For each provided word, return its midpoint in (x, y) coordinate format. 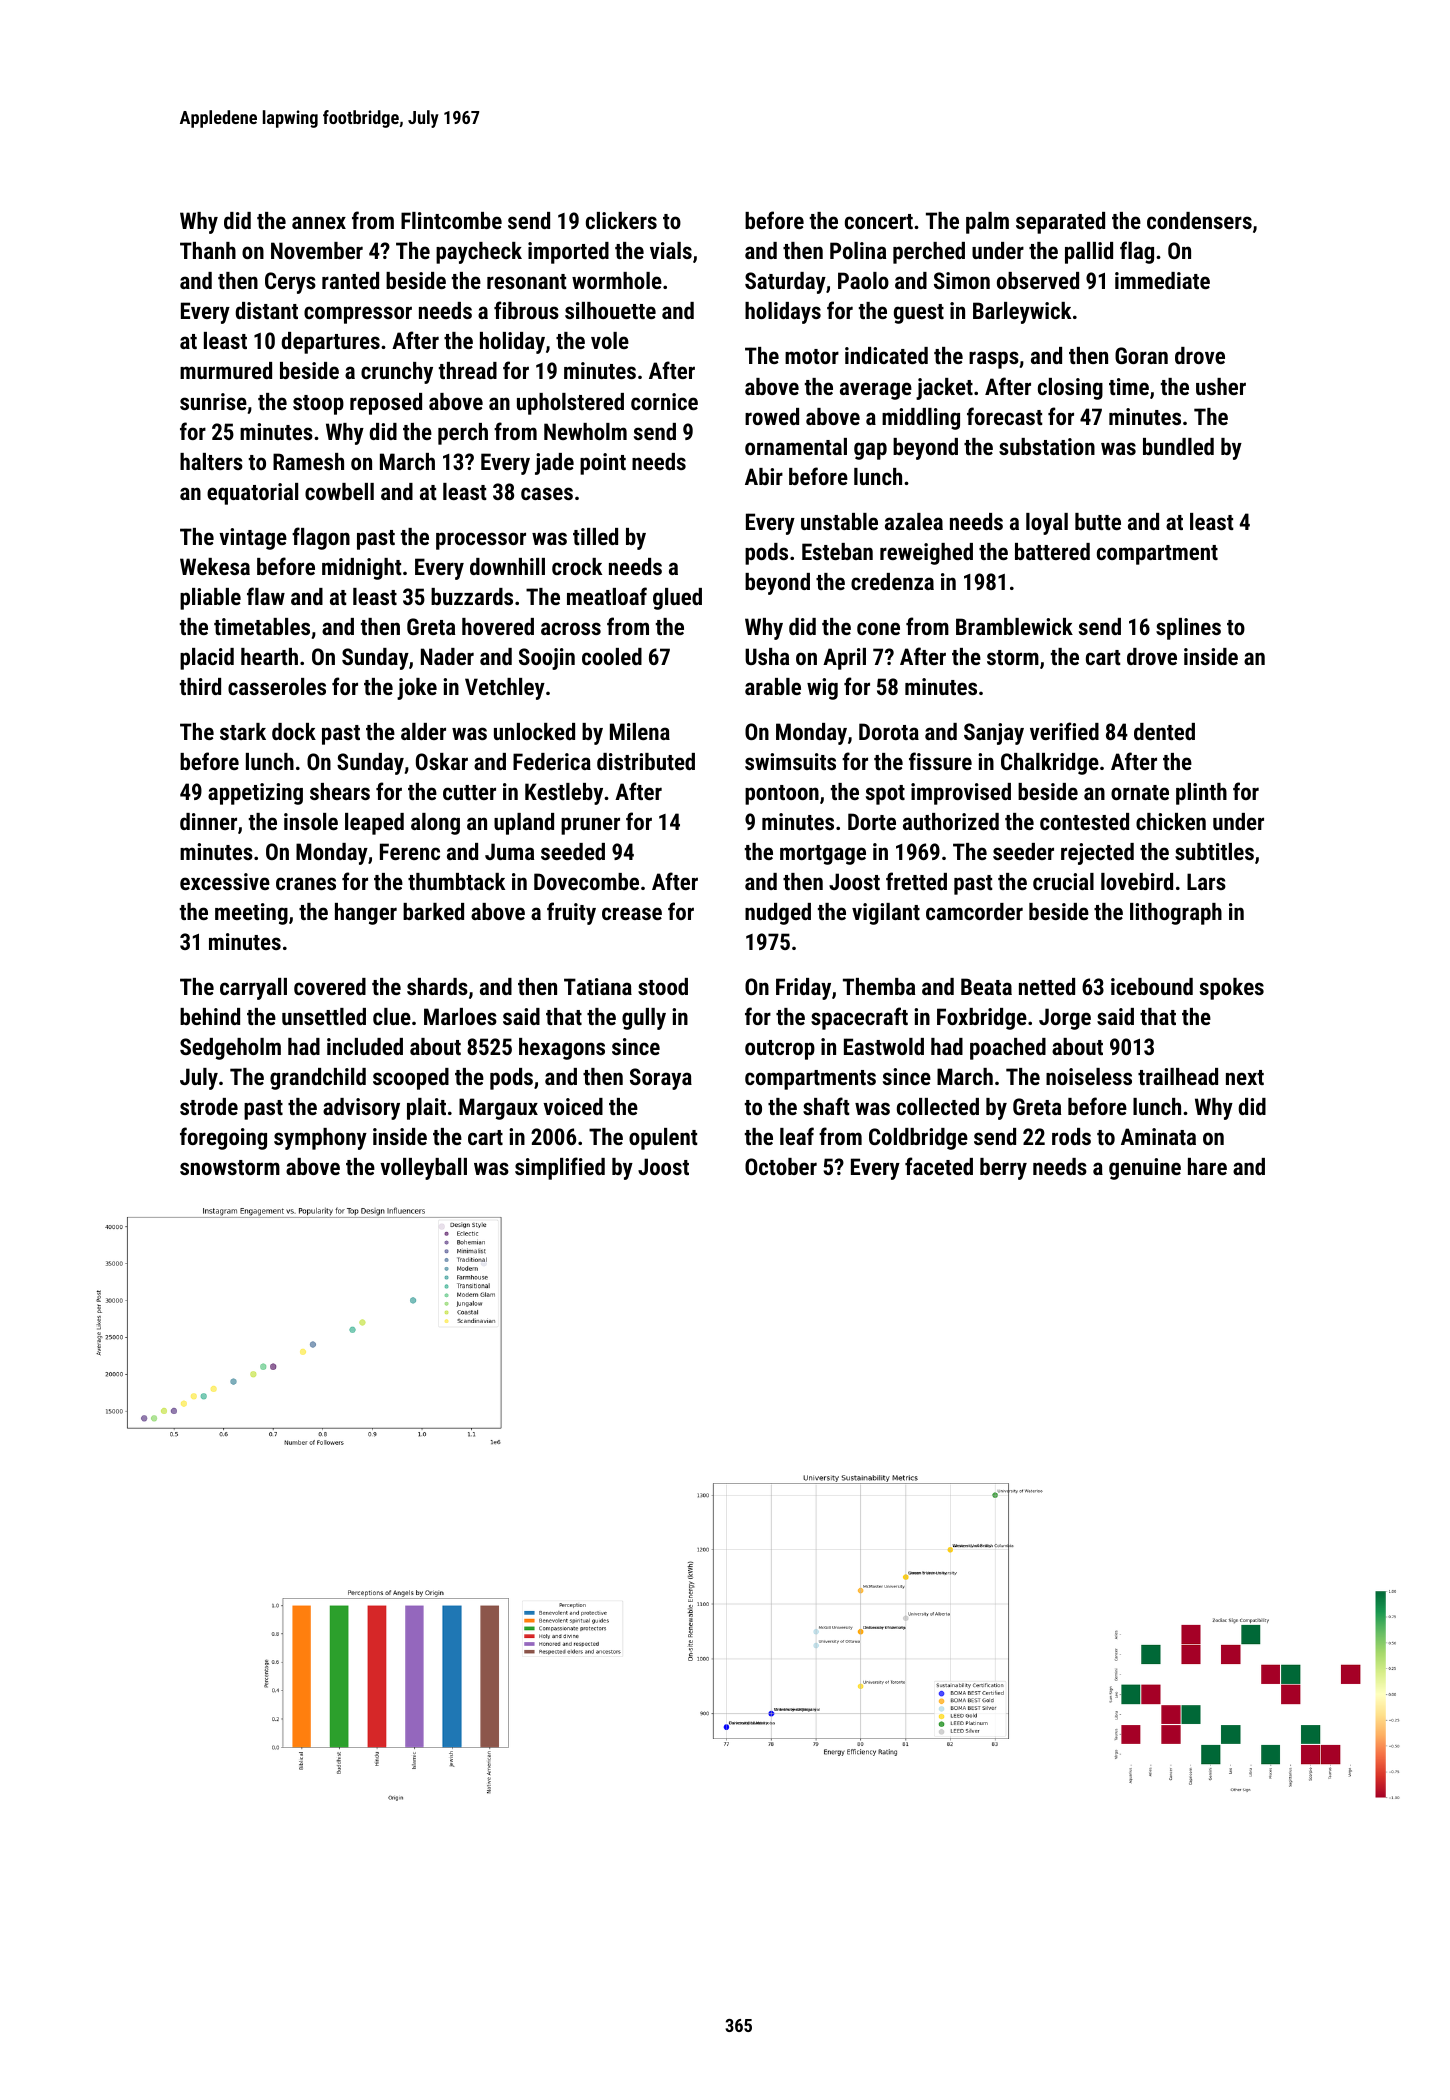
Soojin (547, 659)
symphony (320, 1139)
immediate (1162, 280)
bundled (1178, 446)
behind (210, 1016)
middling (921, 419)
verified (1064, 731)
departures (331, 343)
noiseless (1089, 1076)
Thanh (208, 250)
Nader (447, 656)
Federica (552, 761)
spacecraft (859, 1018)
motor (812, 356)
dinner (208, 821)
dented (1164, 731)
